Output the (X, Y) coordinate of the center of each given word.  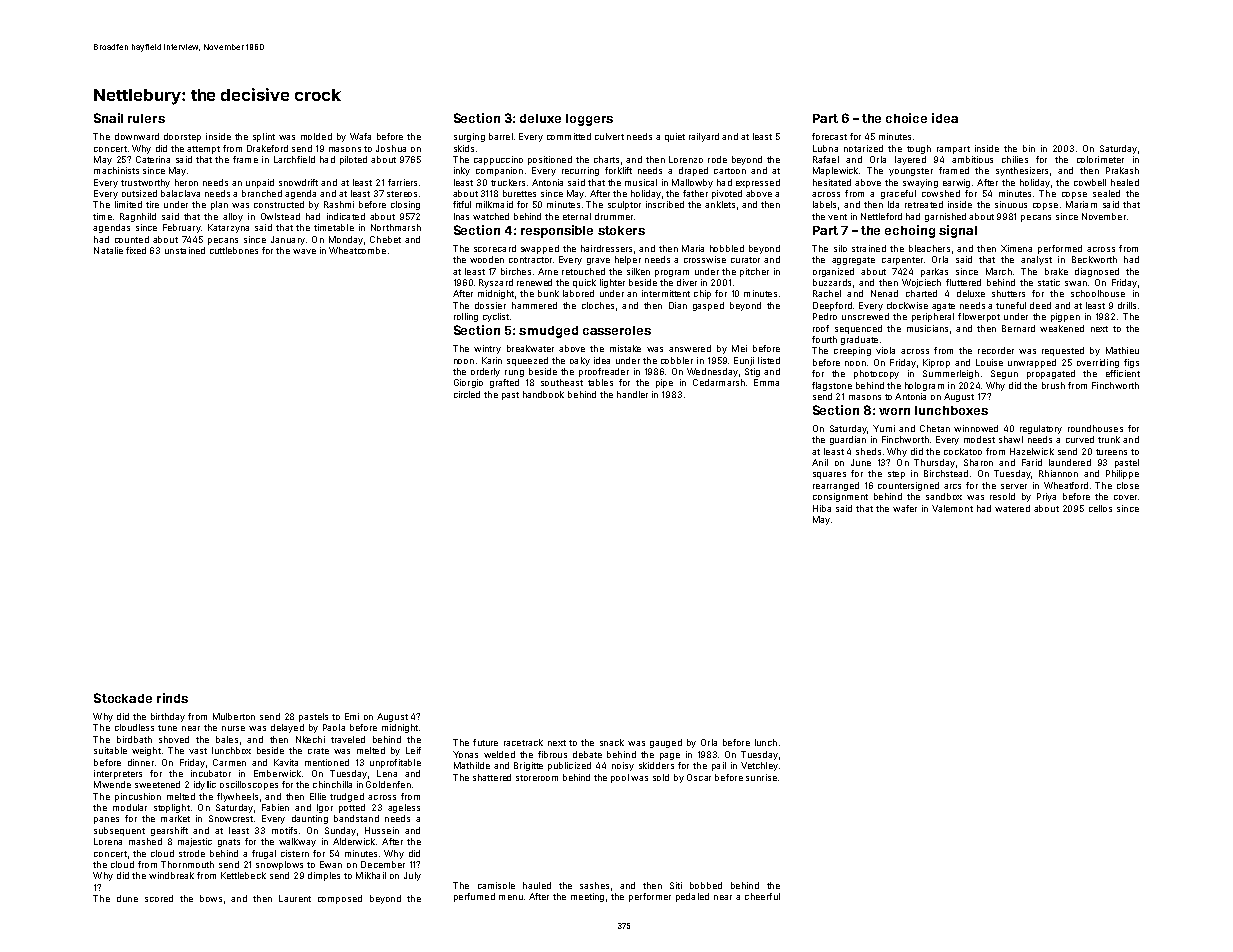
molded (316, 136)
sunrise (761, 777)
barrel (501, 136)
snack (612, 742)
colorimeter (1100, 159)
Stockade (123, 698)
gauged (666, 743)
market (175, 818)
